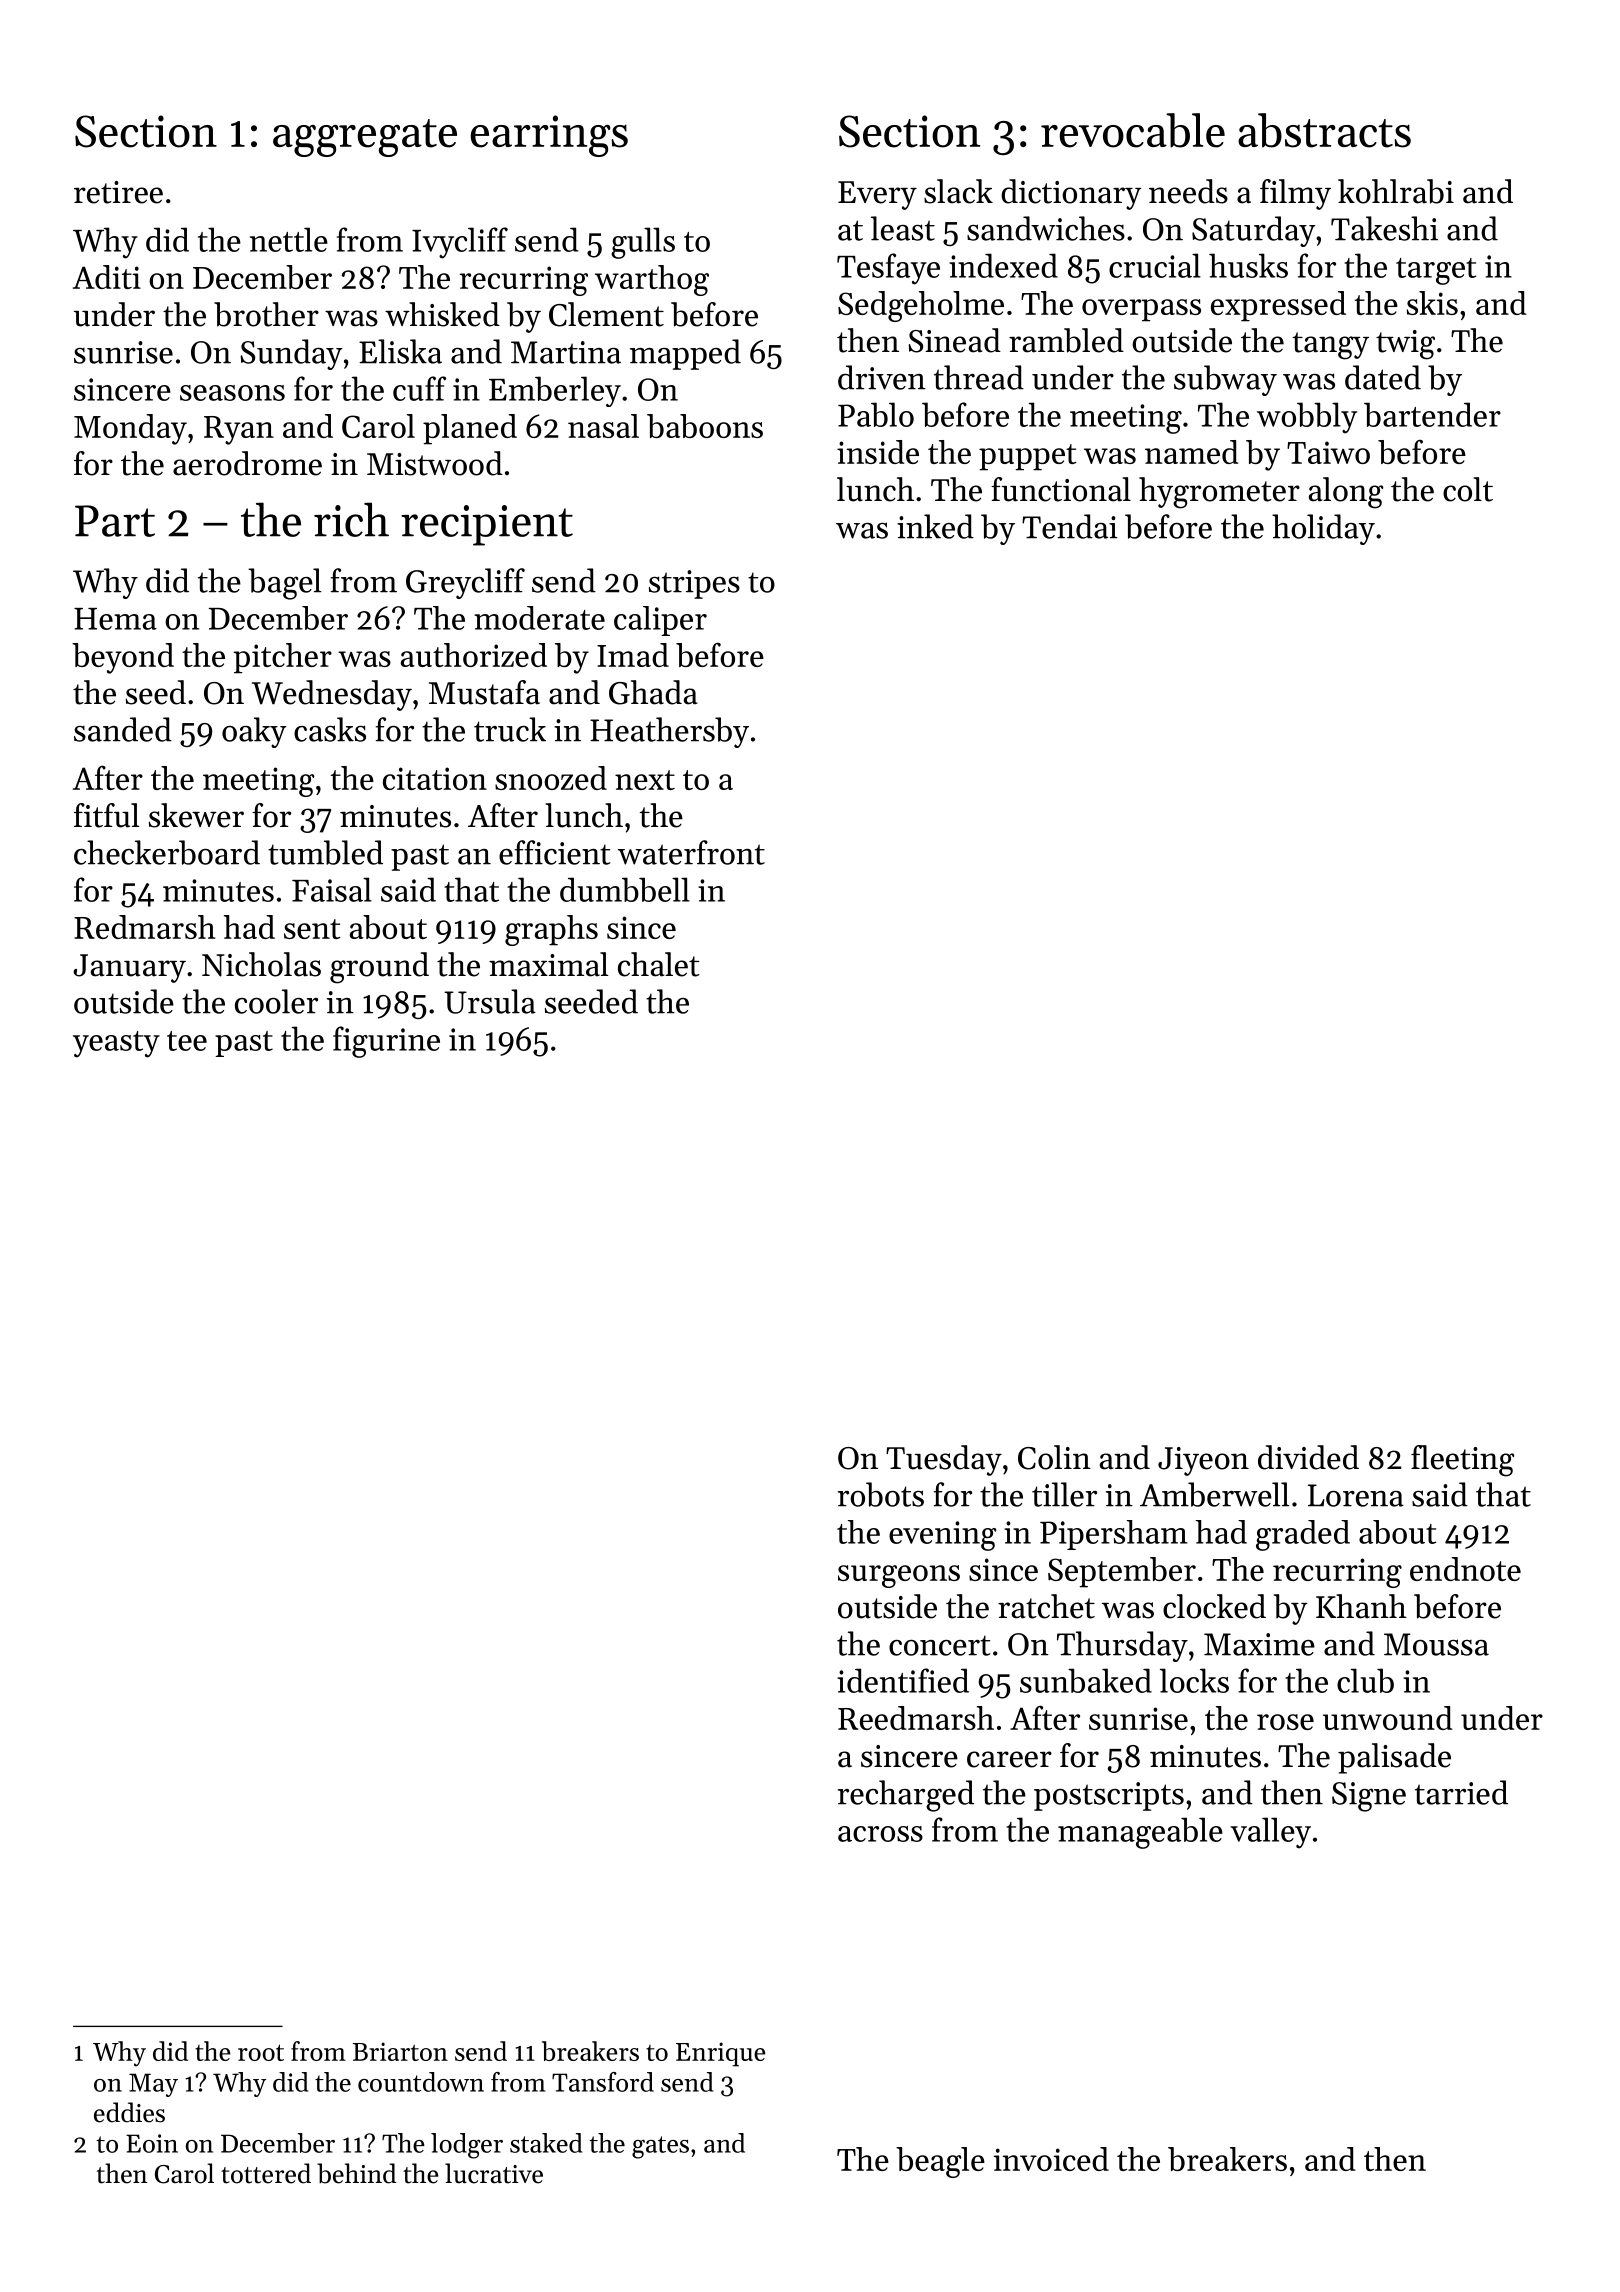 This screenshot has width=1620, height=2292. What do you see at coordinates (435, 463) in the screenshot?
I see `Mistwood` at bounding box center [435, 463].
